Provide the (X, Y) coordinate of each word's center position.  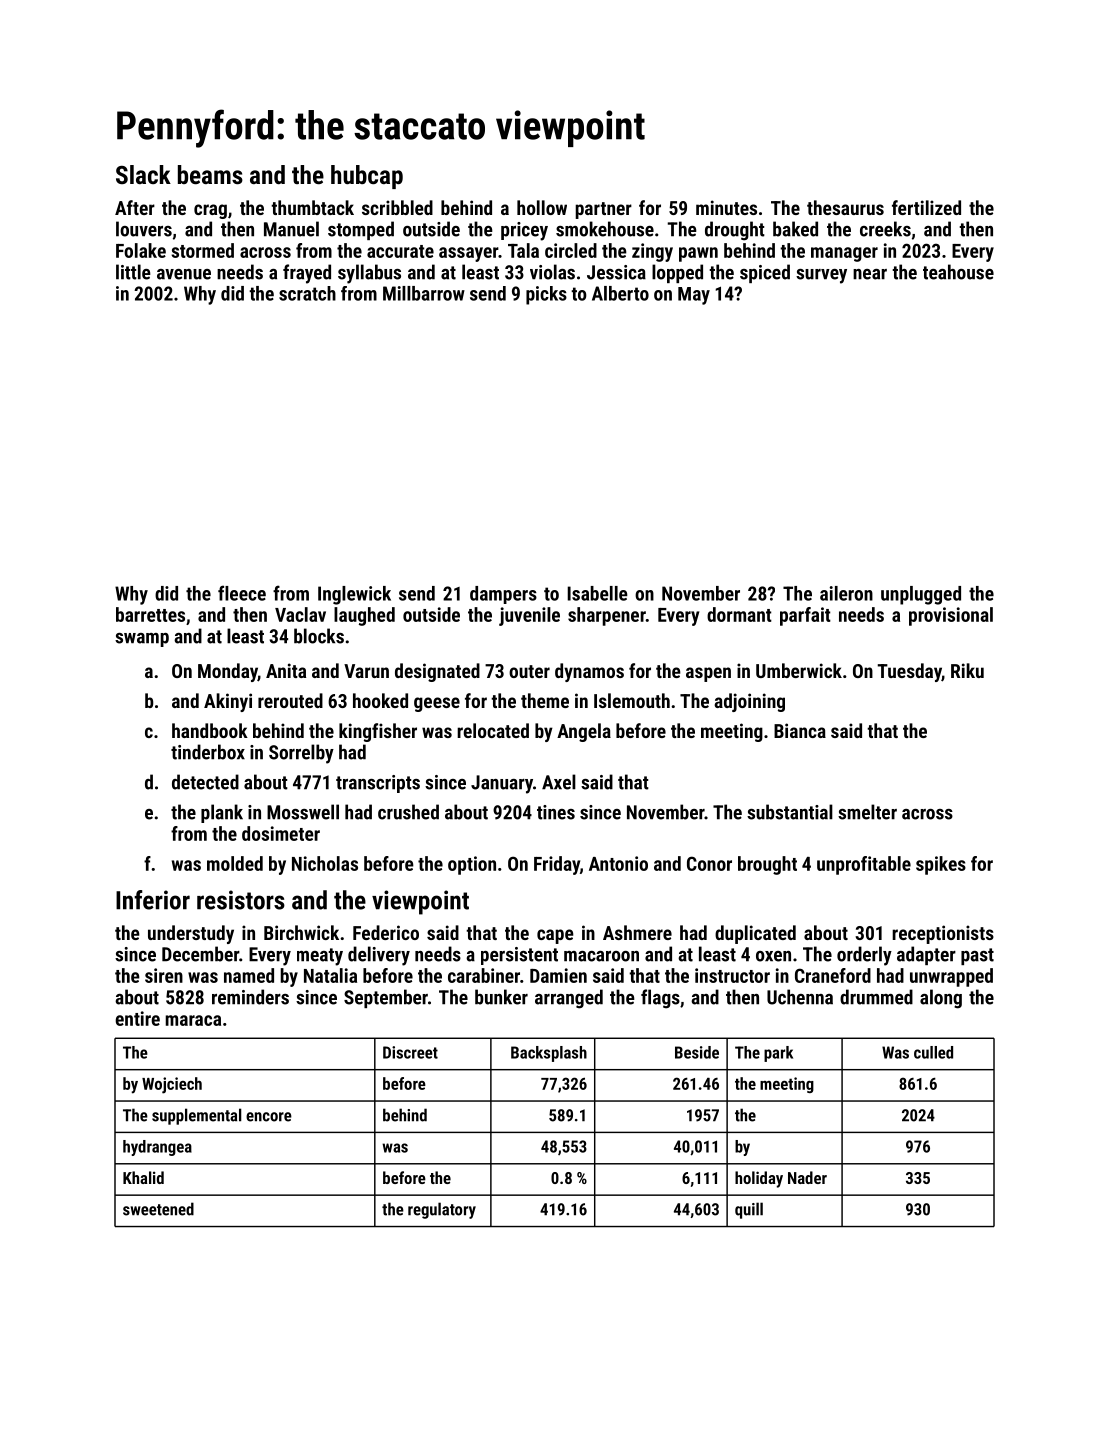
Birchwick (301, 932)
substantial (790, 812)
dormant (739, 614)
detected (205, 782)
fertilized (926, 207)
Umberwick (799, 670)
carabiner (484, 975)
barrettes (150, 614)
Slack (143, 174)
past (977, 956)
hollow (542, 207)
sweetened (158, 1209)
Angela (584, 732)
